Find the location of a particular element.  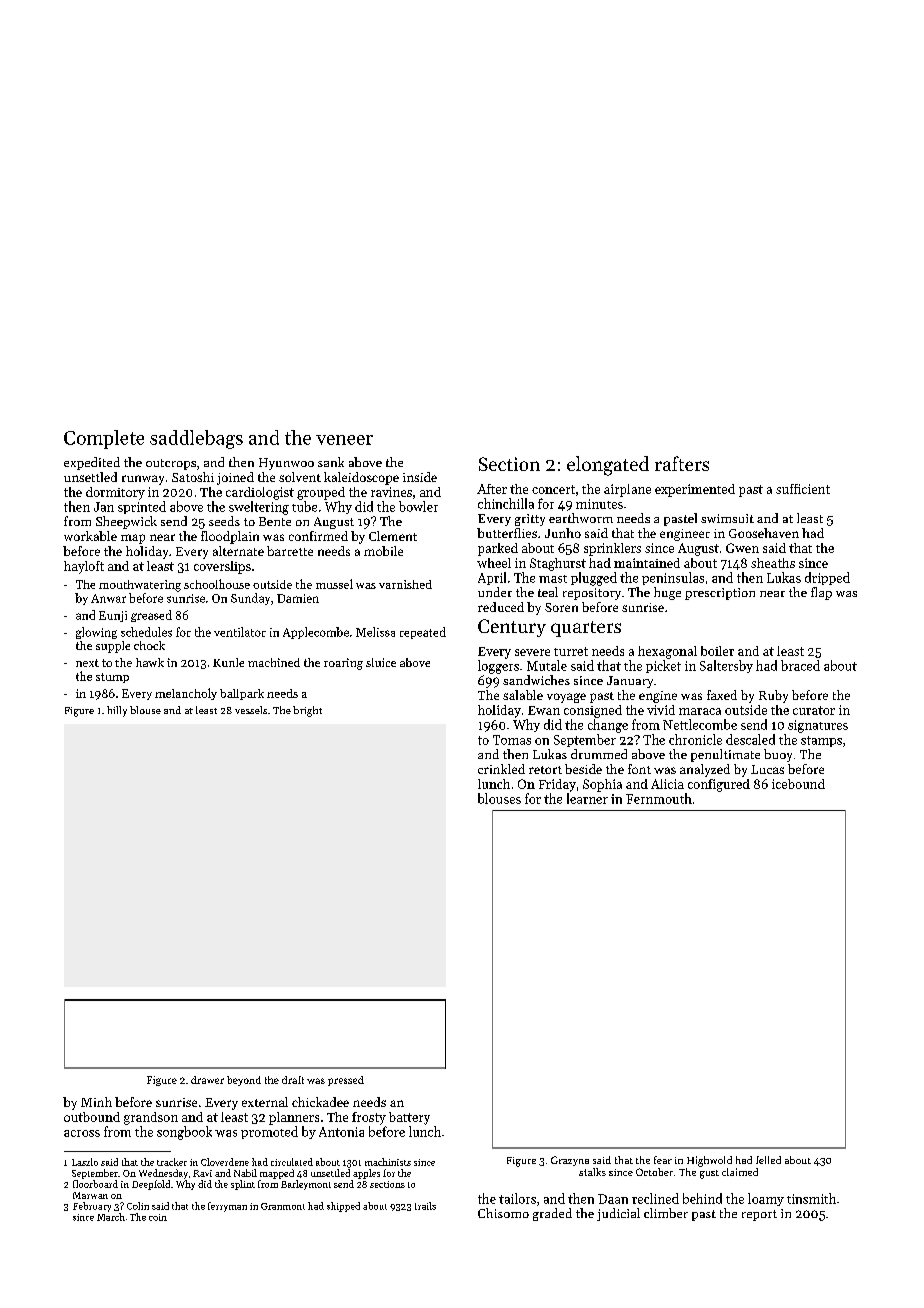

apples is located at coordinates (366, 1174).
